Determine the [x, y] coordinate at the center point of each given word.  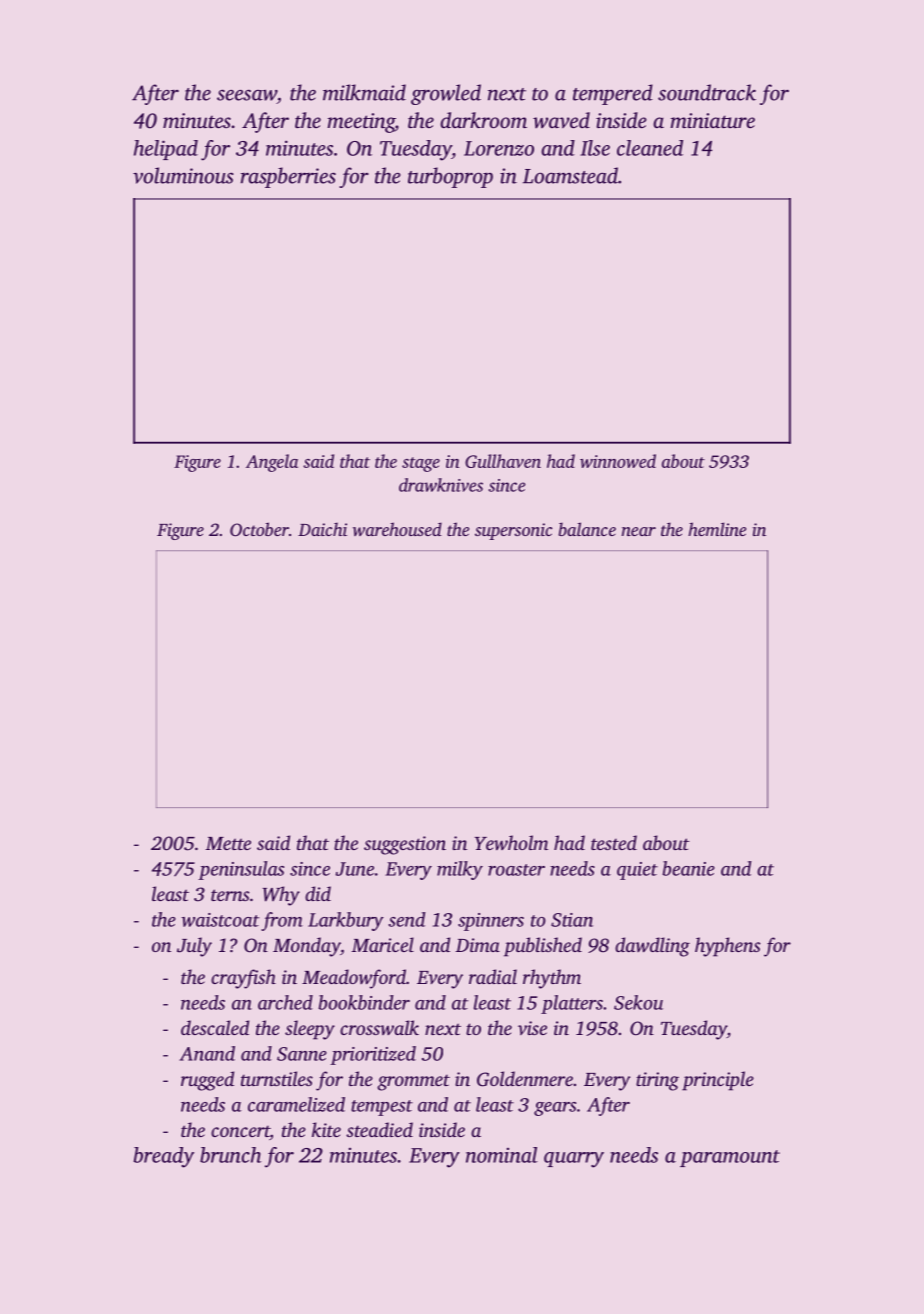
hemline [717, 529]
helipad [166, 150]
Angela [272, 463]
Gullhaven [503, 461]
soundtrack [707, 92]
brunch [230, 1155]
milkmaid [364, 92]
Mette [228, 843]
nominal [502, 1155]
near [639, 531]
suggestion [405, 845]
